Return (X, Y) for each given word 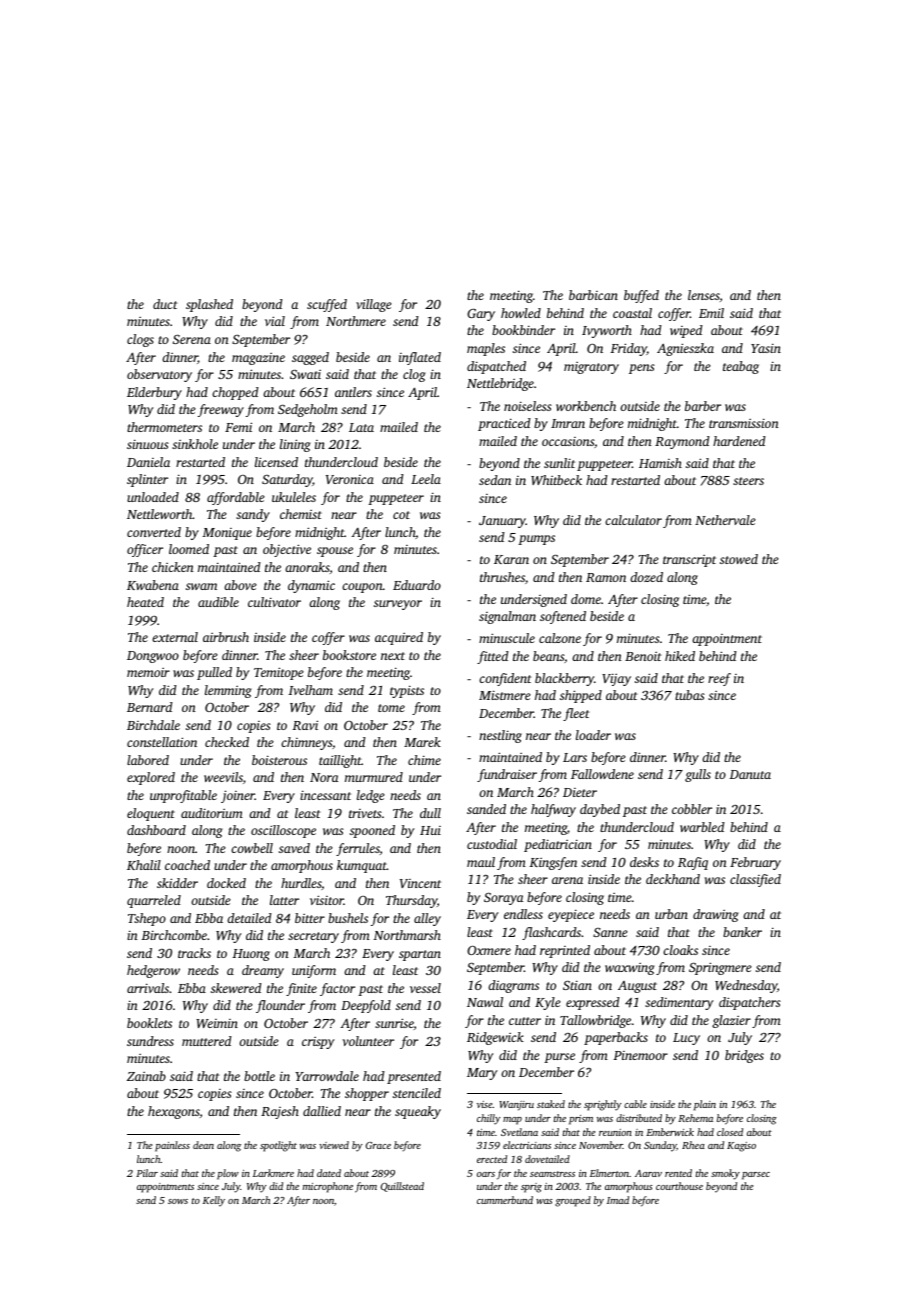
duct (165, 304)
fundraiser (507, 775)
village (374, 305)
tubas (690, 695)
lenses (704, 295)
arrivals (148, 988)
